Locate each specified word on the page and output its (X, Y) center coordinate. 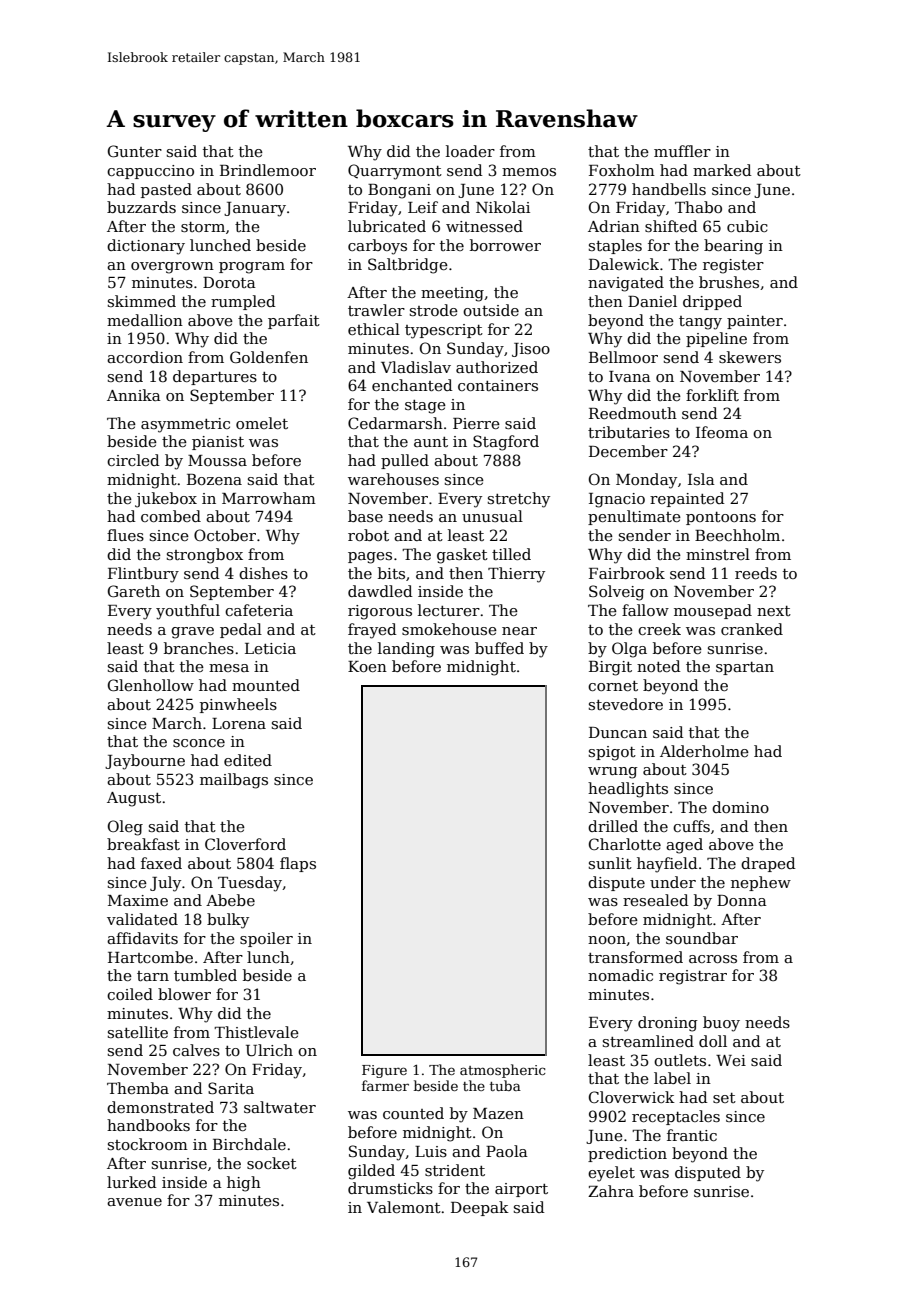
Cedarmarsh (395, 423)
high (244, 1184)
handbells (669, 189)
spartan (745, 668)
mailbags (234, 781)
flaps (298, 864)
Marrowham (269, 498)
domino (740, 807)
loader (470, 151)
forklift (712, 395)
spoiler (266, 939)
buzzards (141, 207)
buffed (499, 648)
